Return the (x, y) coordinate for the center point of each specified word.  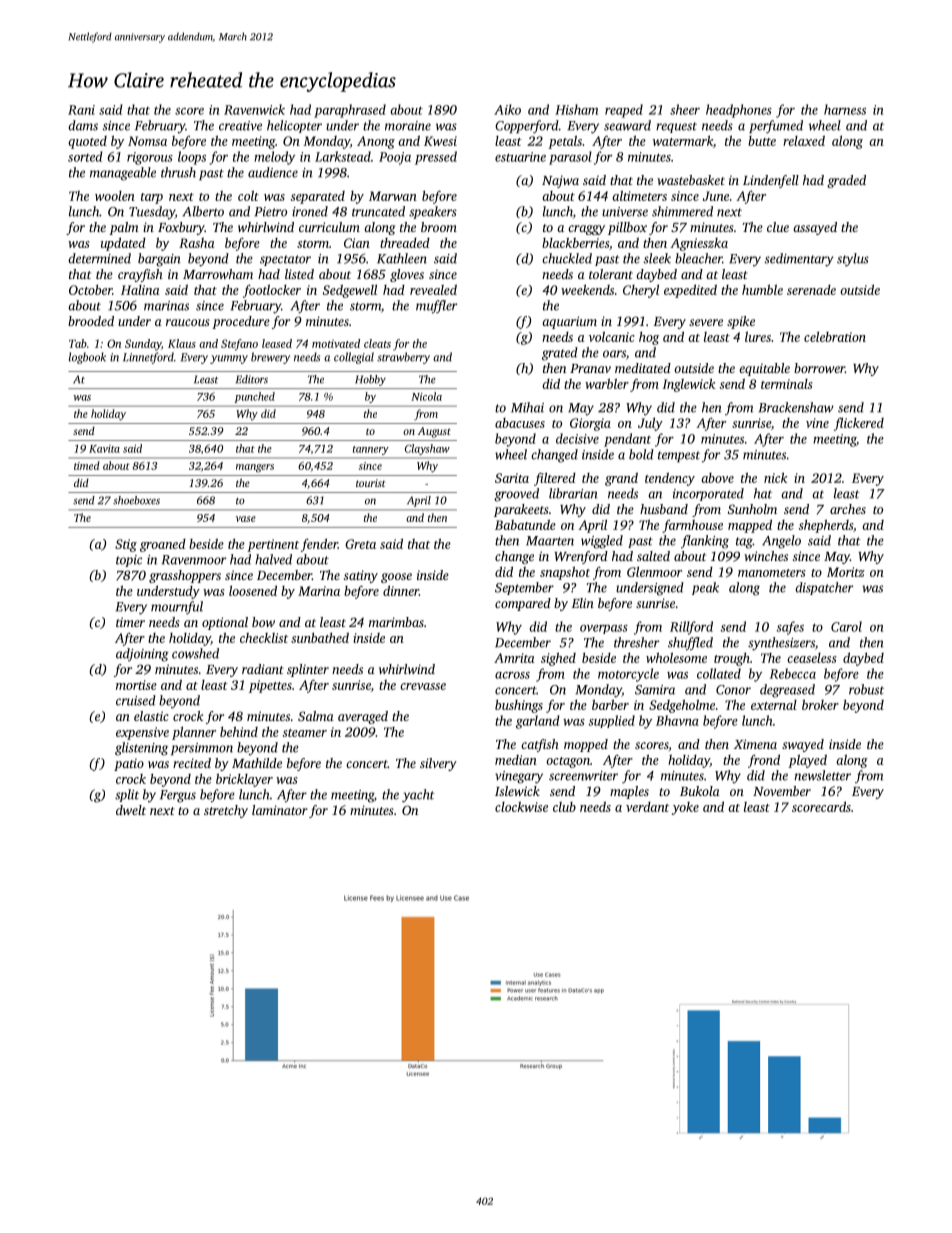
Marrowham (218, 274)
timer (130, 622)
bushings (519, 706)
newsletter (822, 775)
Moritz (846, 572)
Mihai (527, 407)
